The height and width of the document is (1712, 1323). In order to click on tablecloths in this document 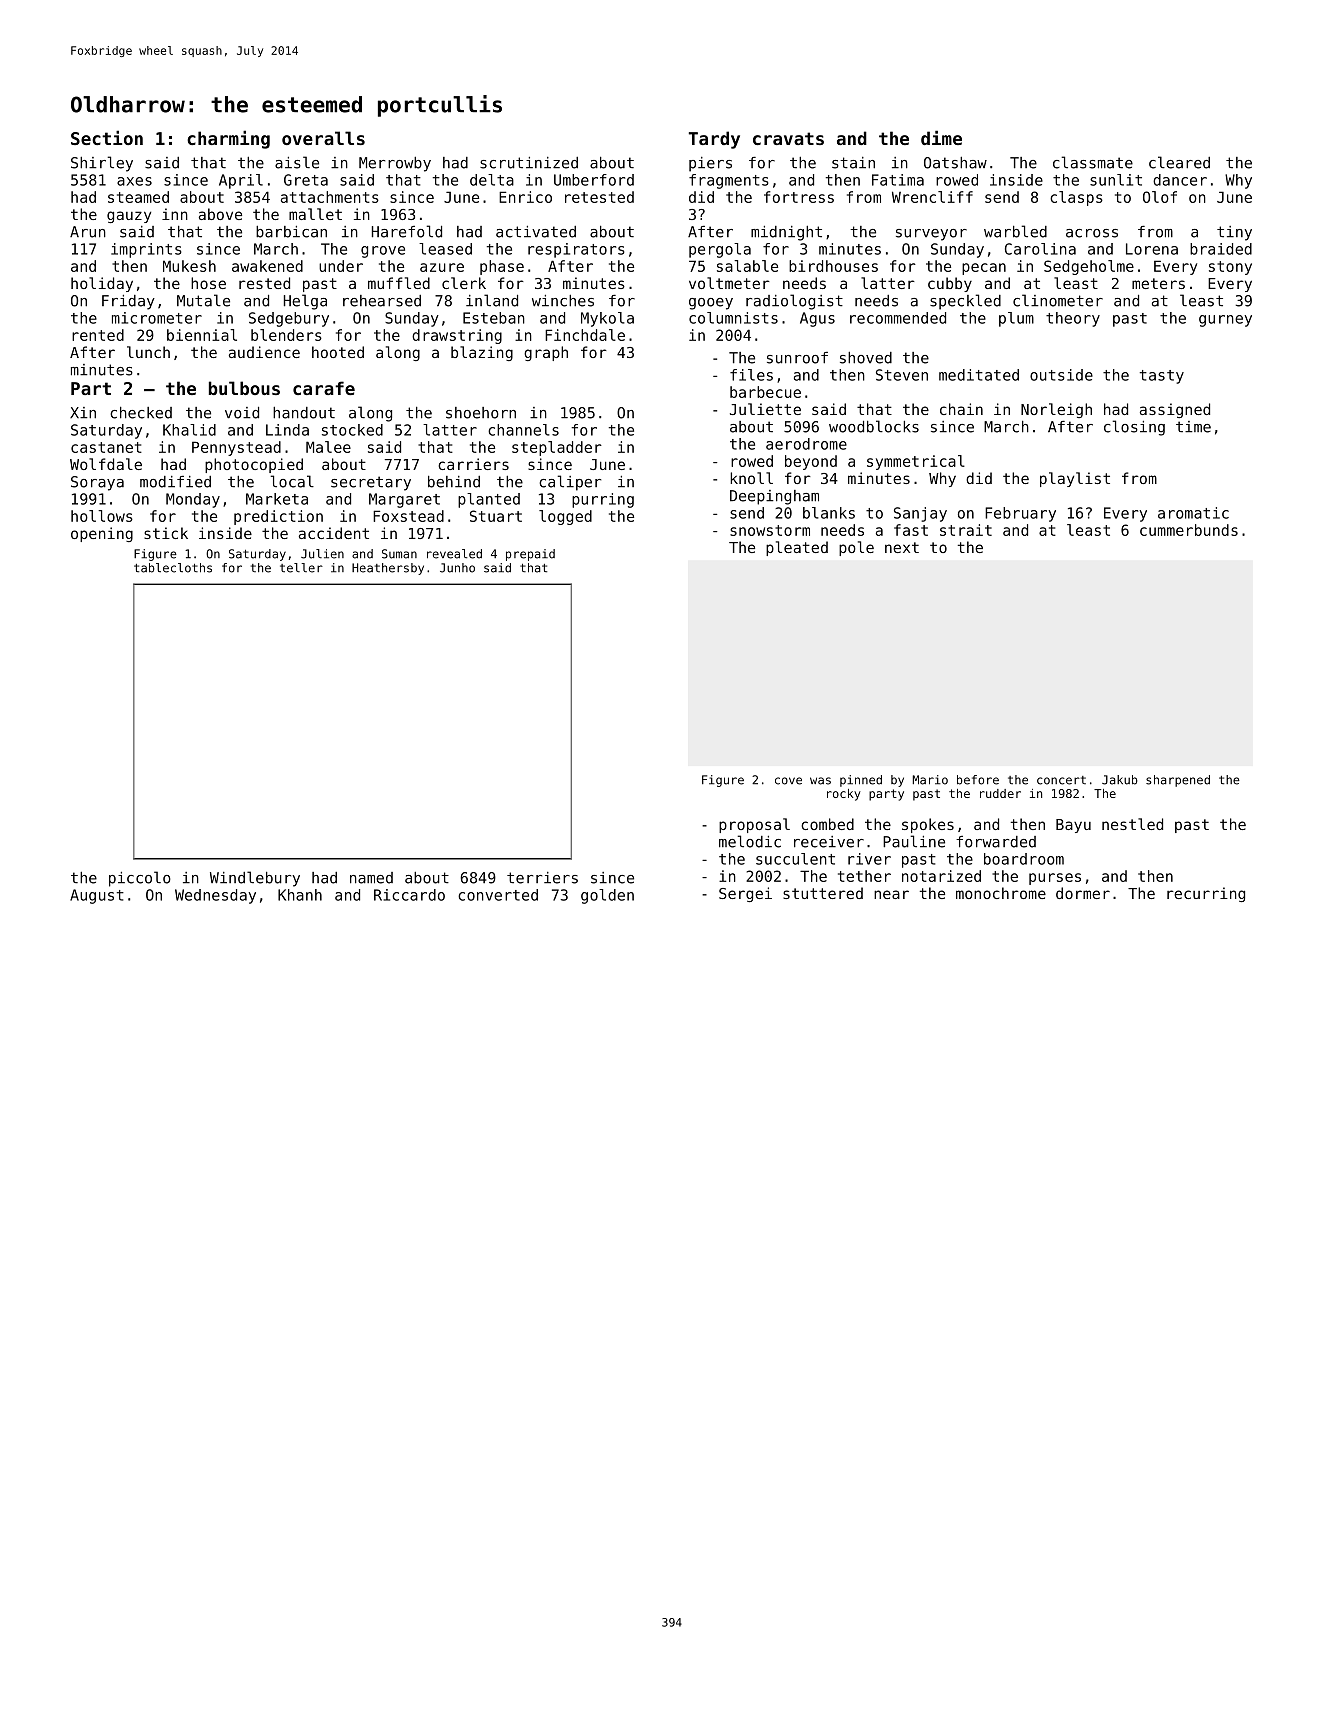, I will do `click(173, 568)`.
